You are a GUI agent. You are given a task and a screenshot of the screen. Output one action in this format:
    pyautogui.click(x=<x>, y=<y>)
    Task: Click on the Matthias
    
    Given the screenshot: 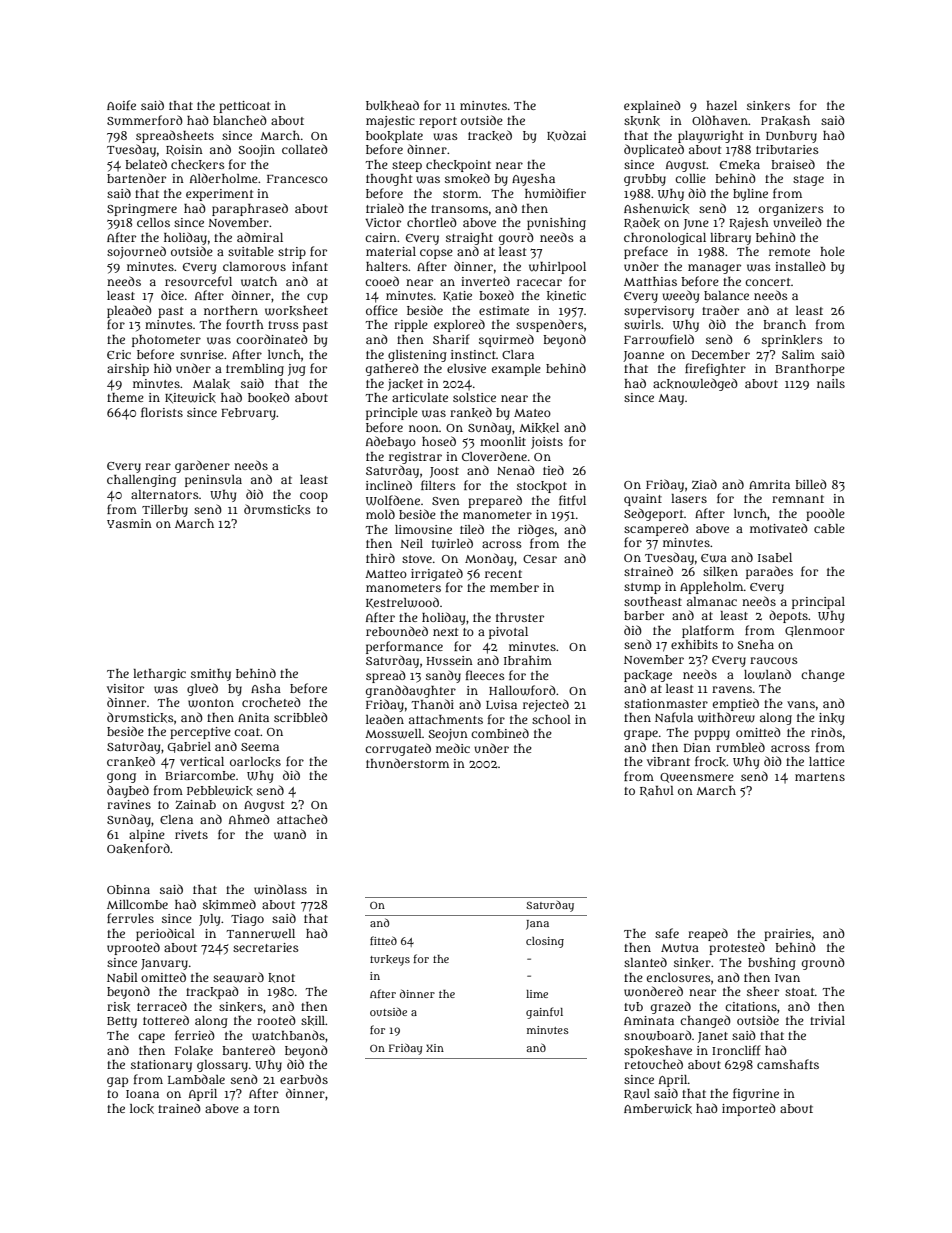 What is the action you would take?
    pyautogui.click(x=650, y=281)
